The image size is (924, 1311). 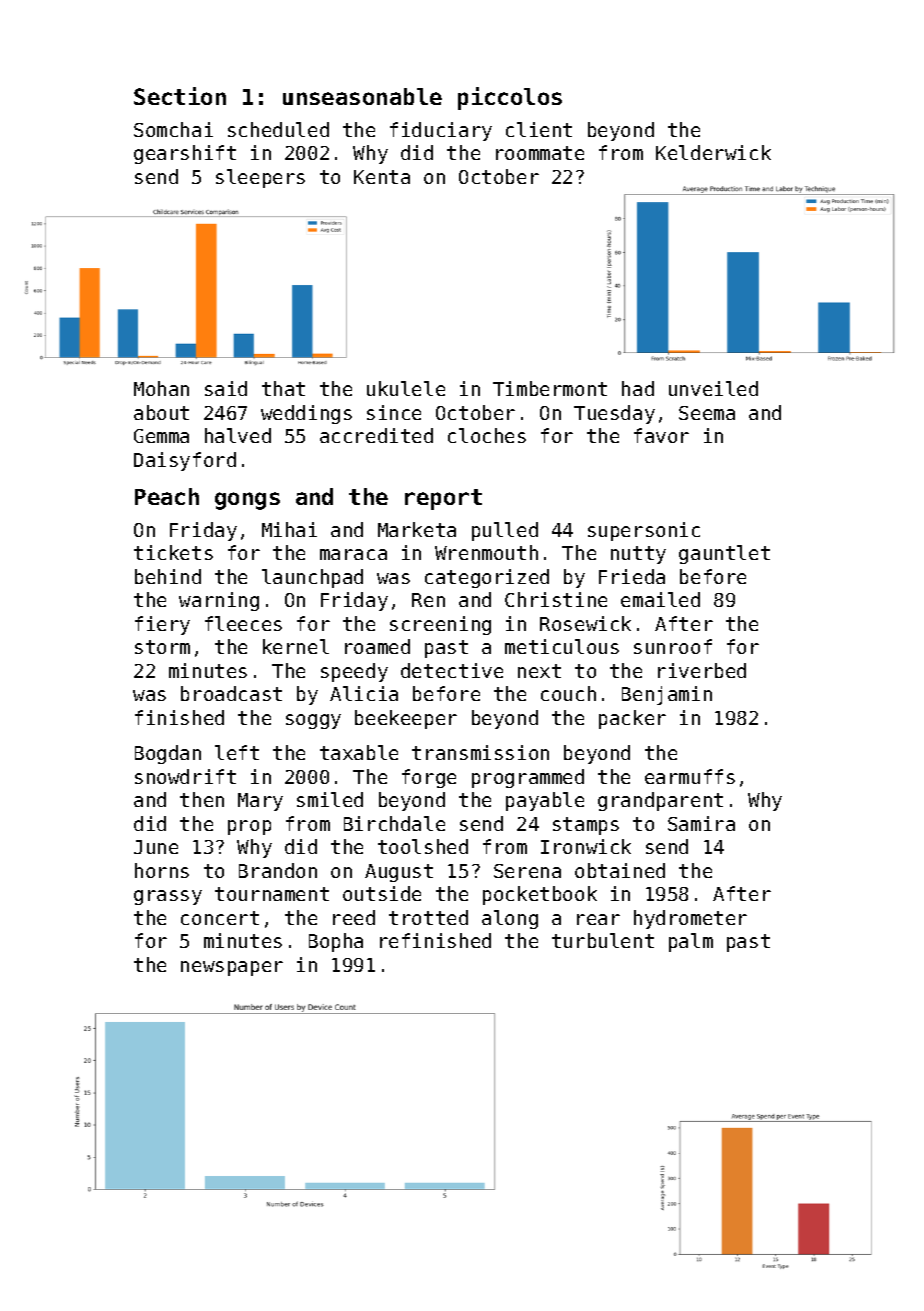 I want to click on then, so click(x=202, y=799).
